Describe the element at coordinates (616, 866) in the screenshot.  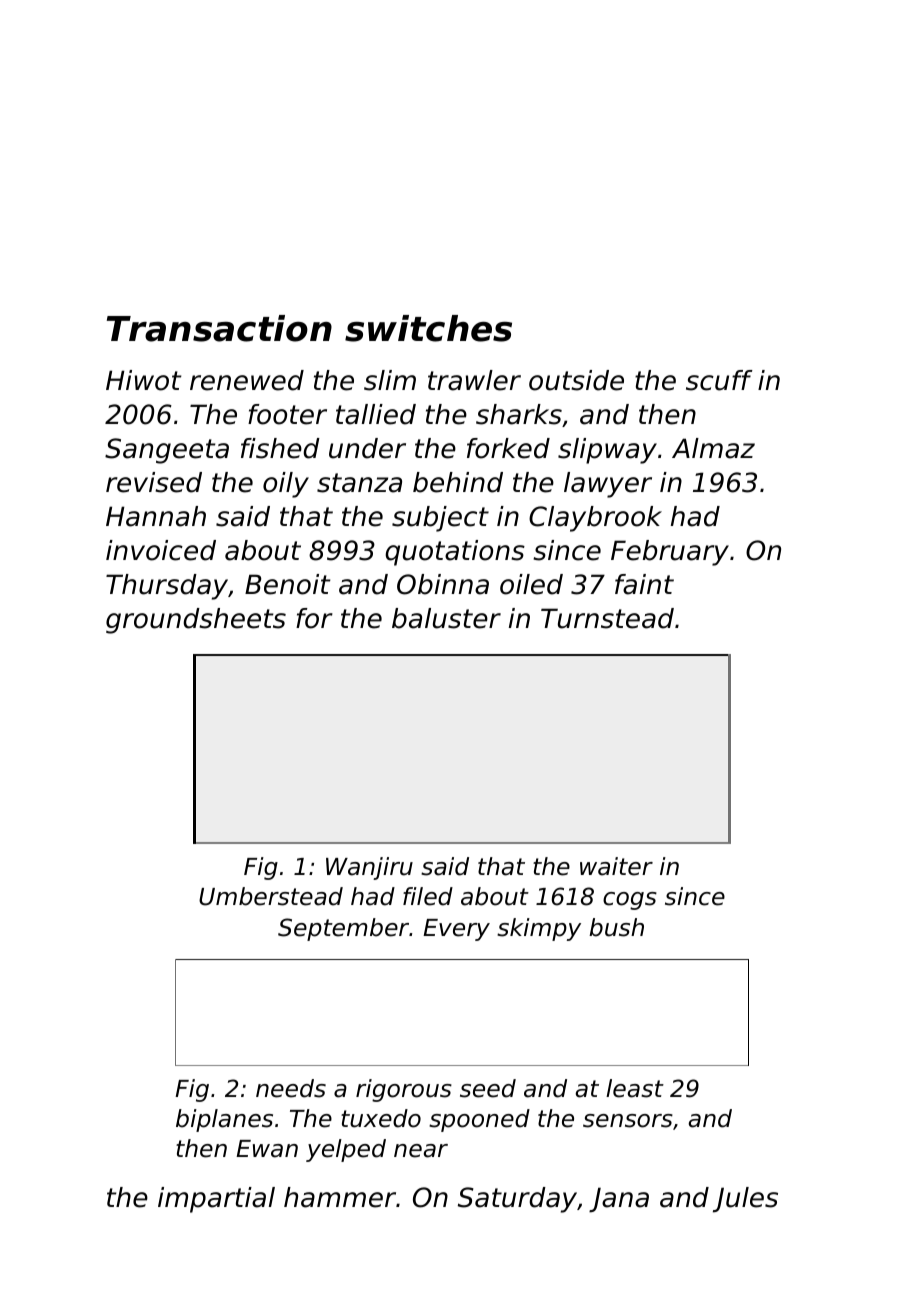
I see `waiter` at that location.
